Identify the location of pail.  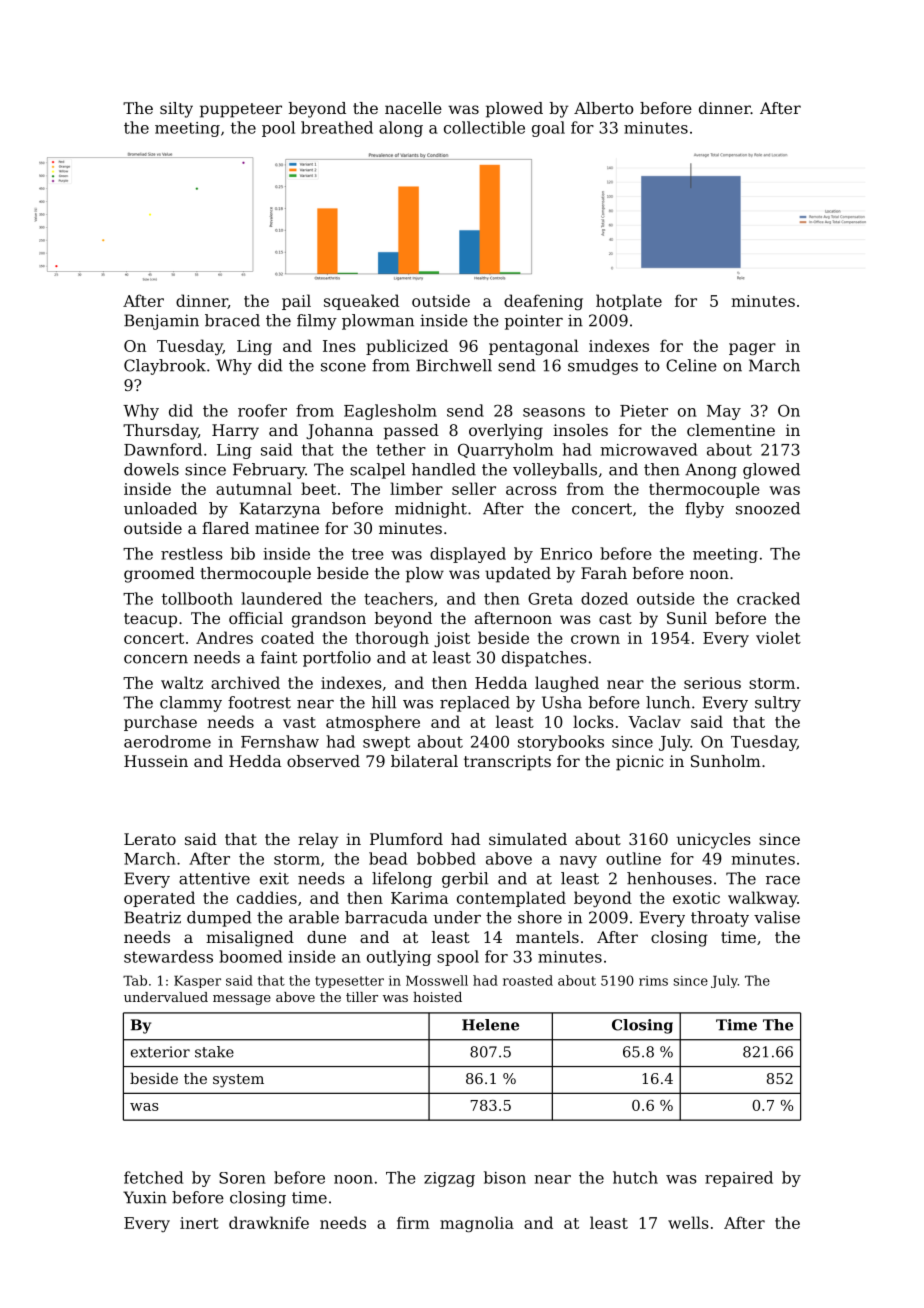
(296, 302).
